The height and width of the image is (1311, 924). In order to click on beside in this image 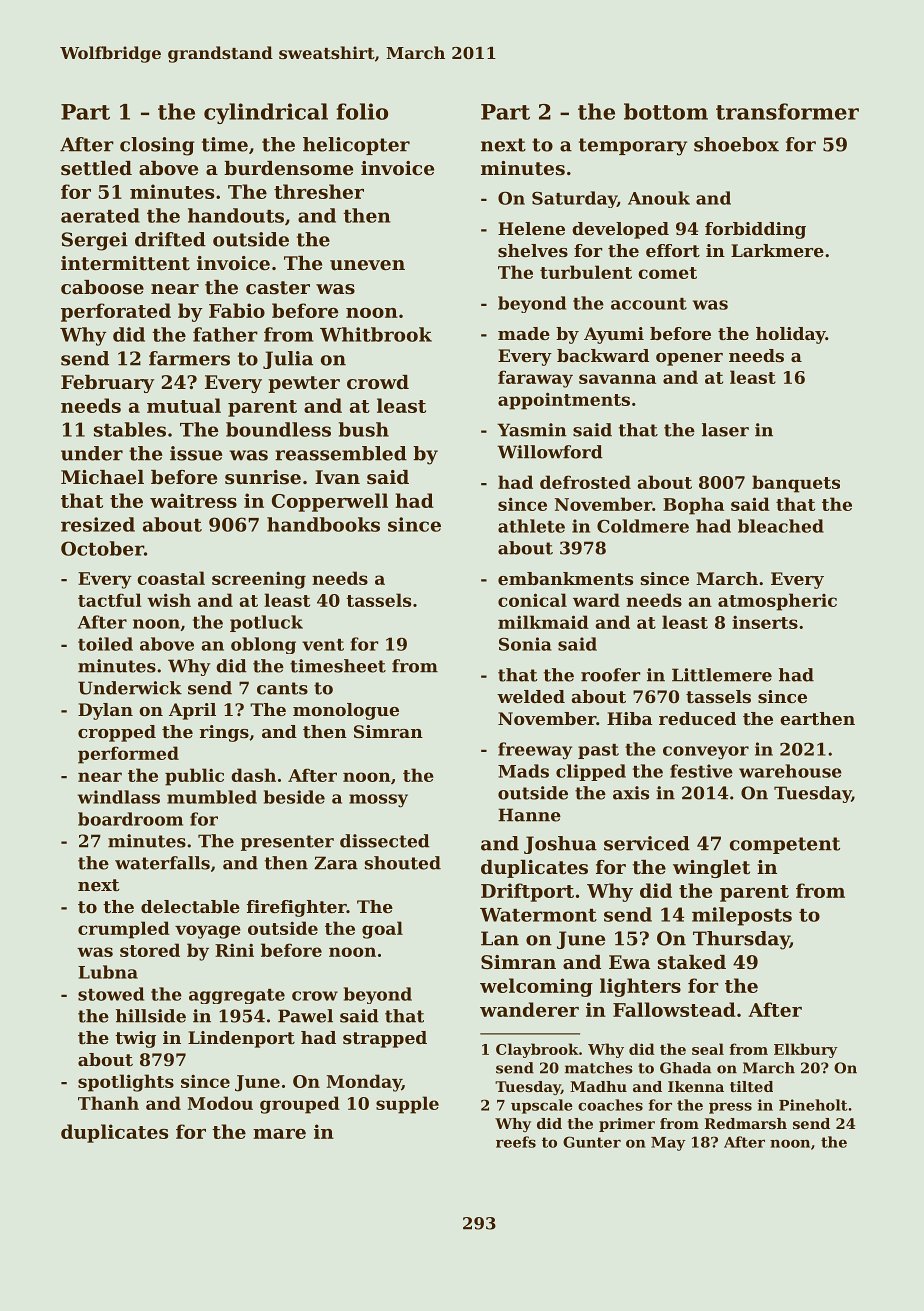, I will do `click(294, 797)`.
